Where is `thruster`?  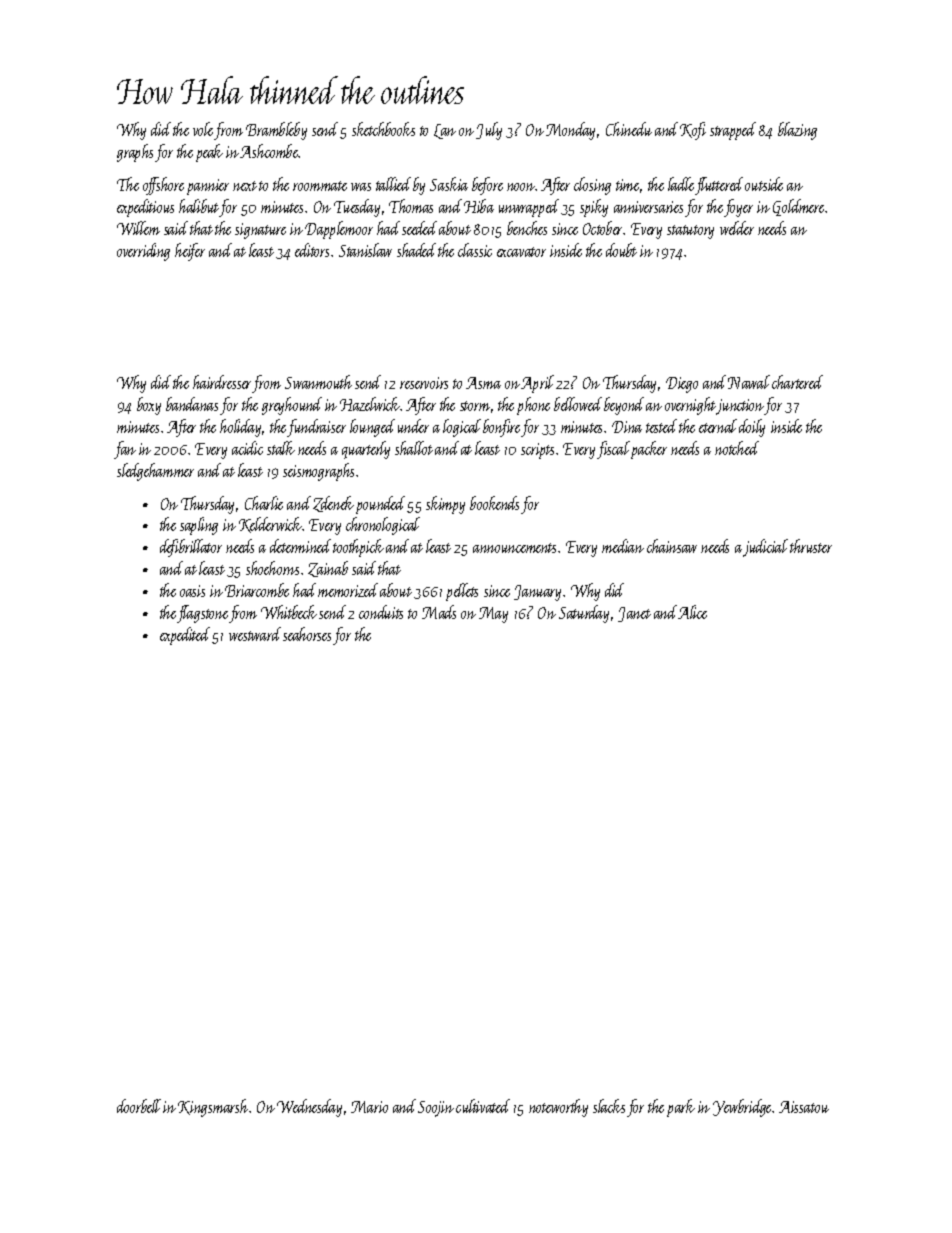 thruster is located at coordinates (811, 546).
